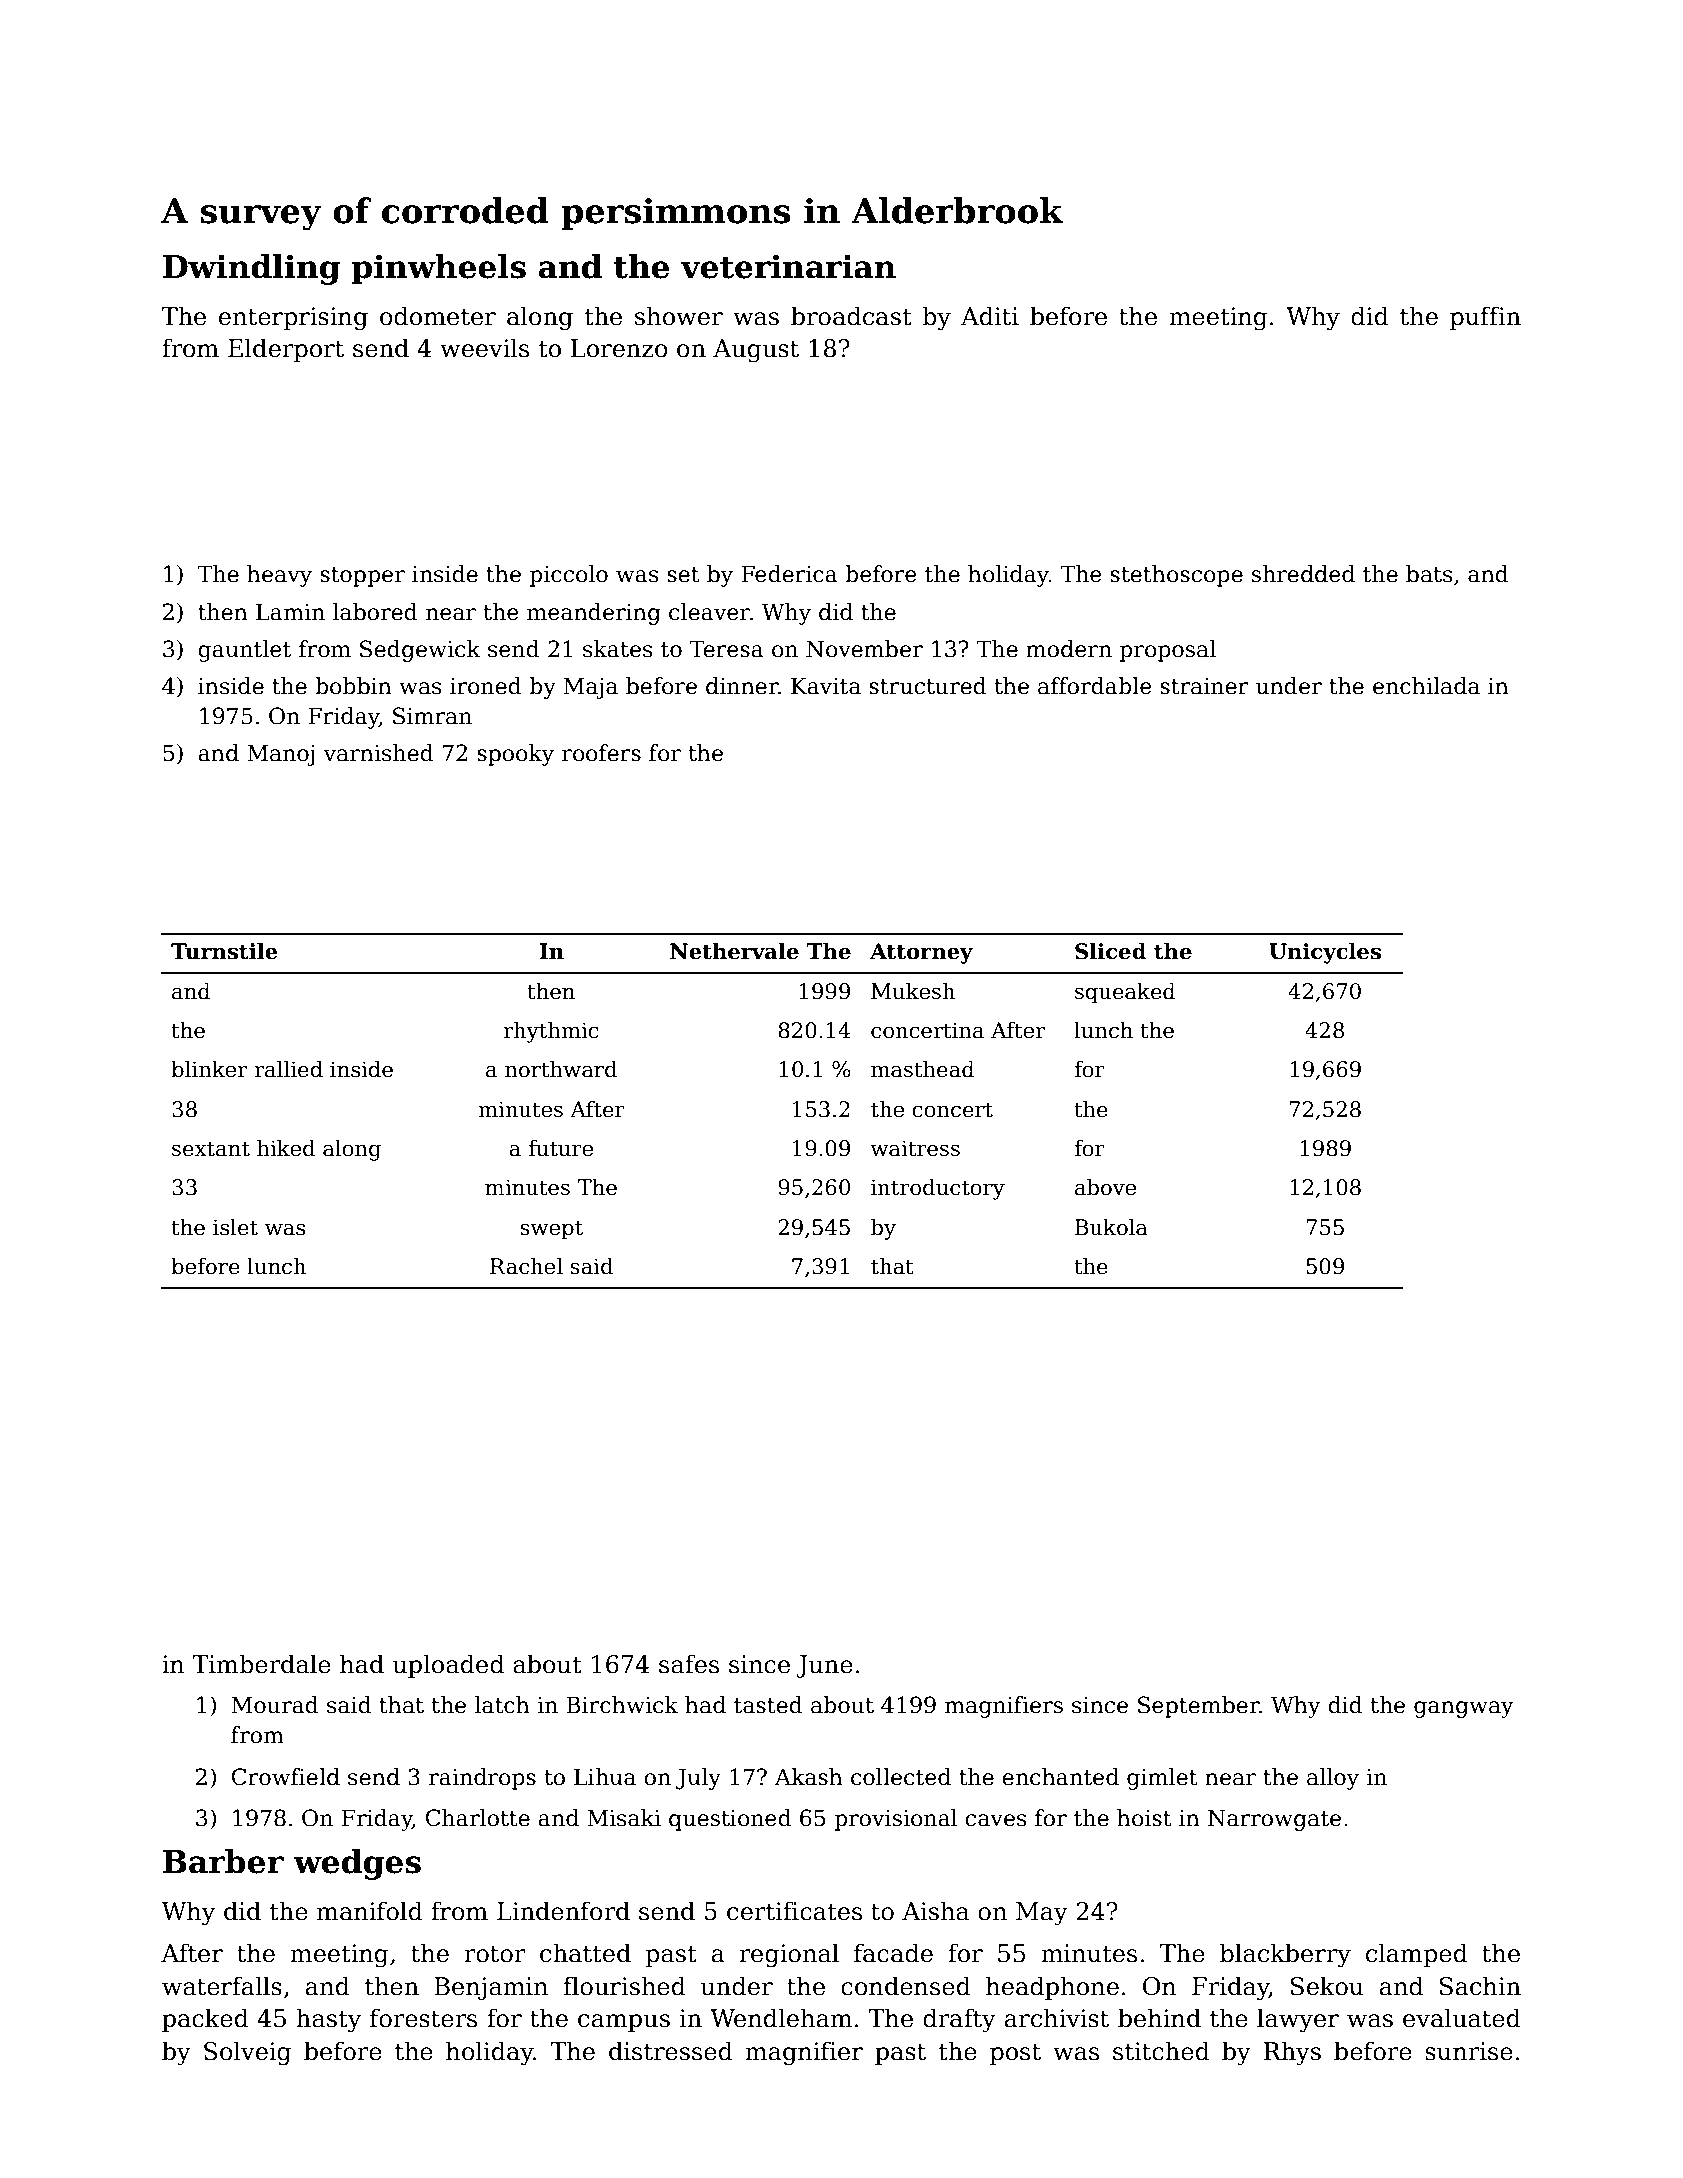  Describe the element at coordinates (794, 1911) in the screenshot. I see `certificates` at that location.
